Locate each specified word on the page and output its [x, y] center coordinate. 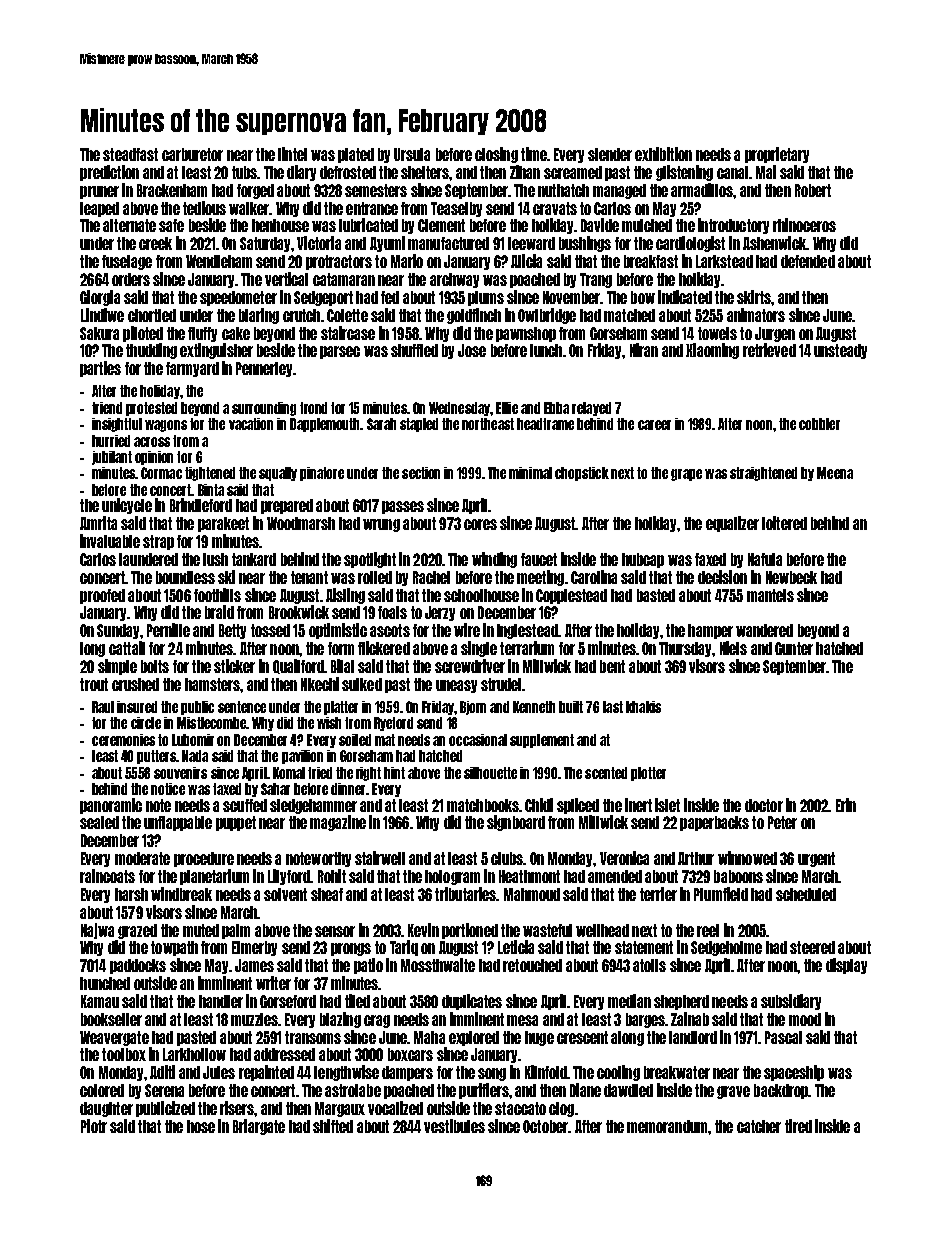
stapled [419, 425]
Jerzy [440, 613]
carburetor [192, 154]
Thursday [686, 649]
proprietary [777, 155]
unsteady [840, 351]
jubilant [112, 458]
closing [496, 155]
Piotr [94, 1126]
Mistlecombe [211, 723]
